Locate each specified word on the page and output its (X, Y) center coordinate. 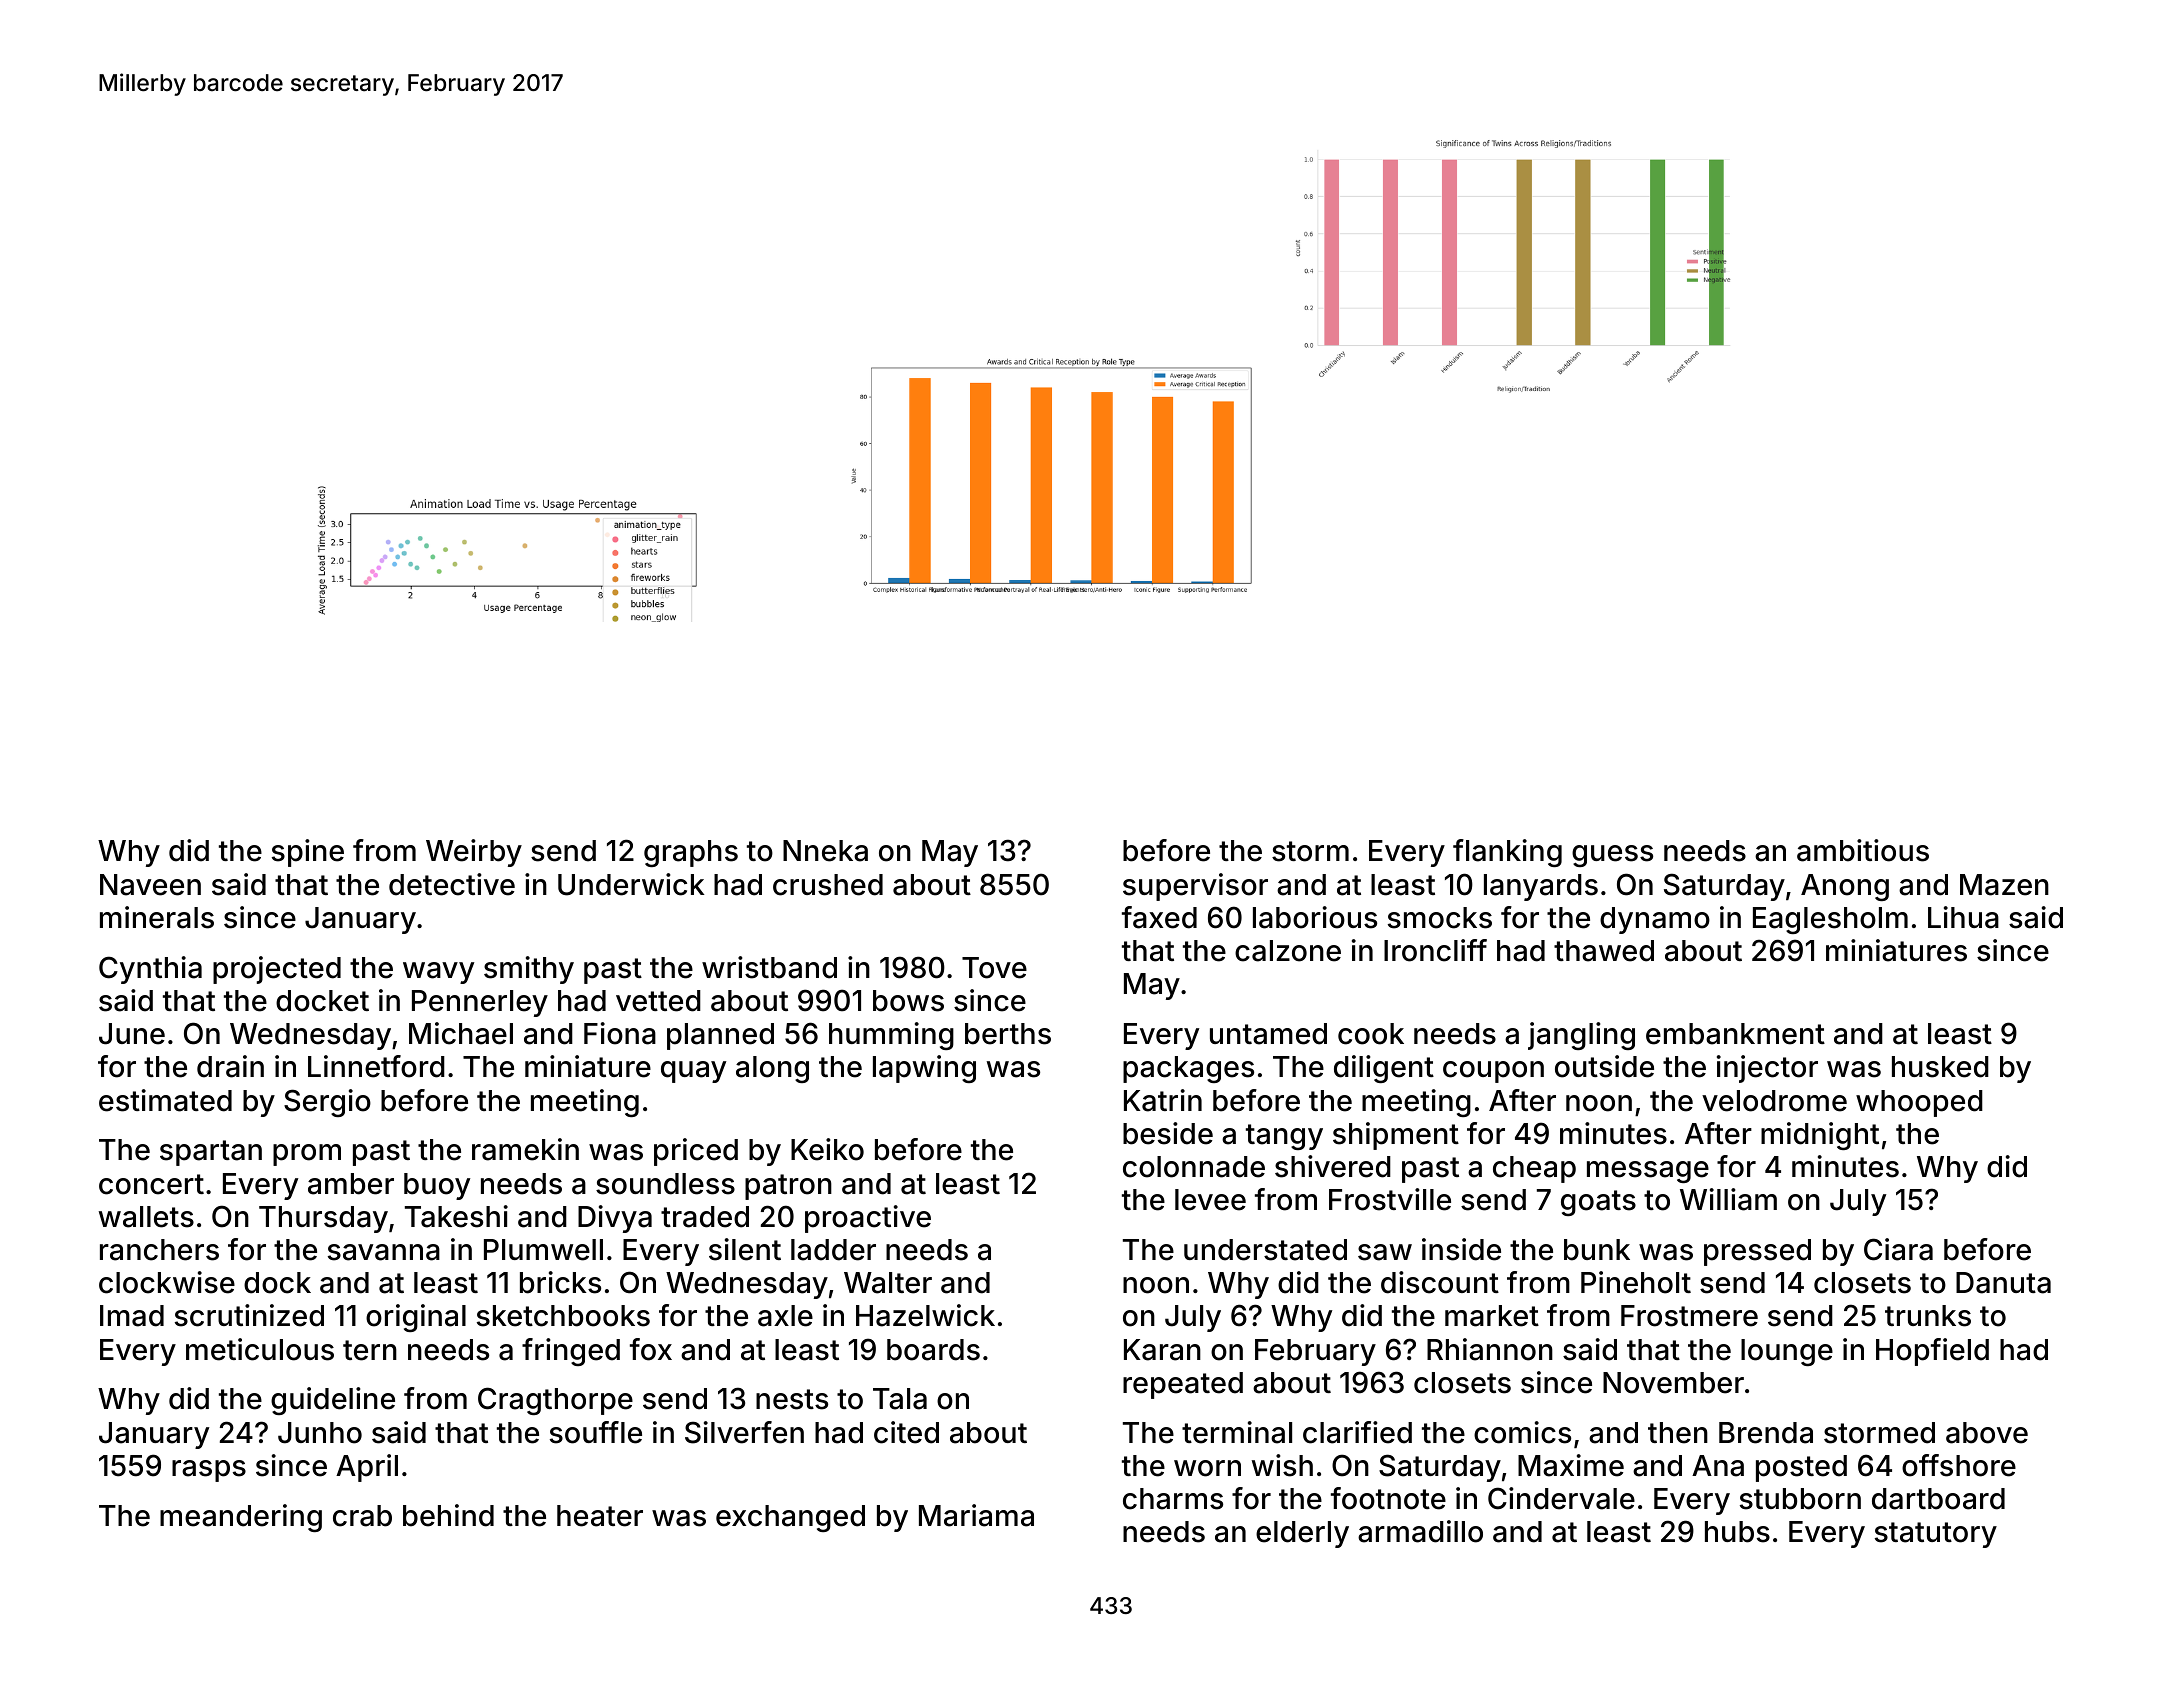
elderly (1302, 1534)
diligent (1384, 1069)
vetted (658, 1001)
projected (277, 970)
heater (600, 1516)
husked (1940, 1067)
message (1648, 1172)
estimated (165, 1100)
